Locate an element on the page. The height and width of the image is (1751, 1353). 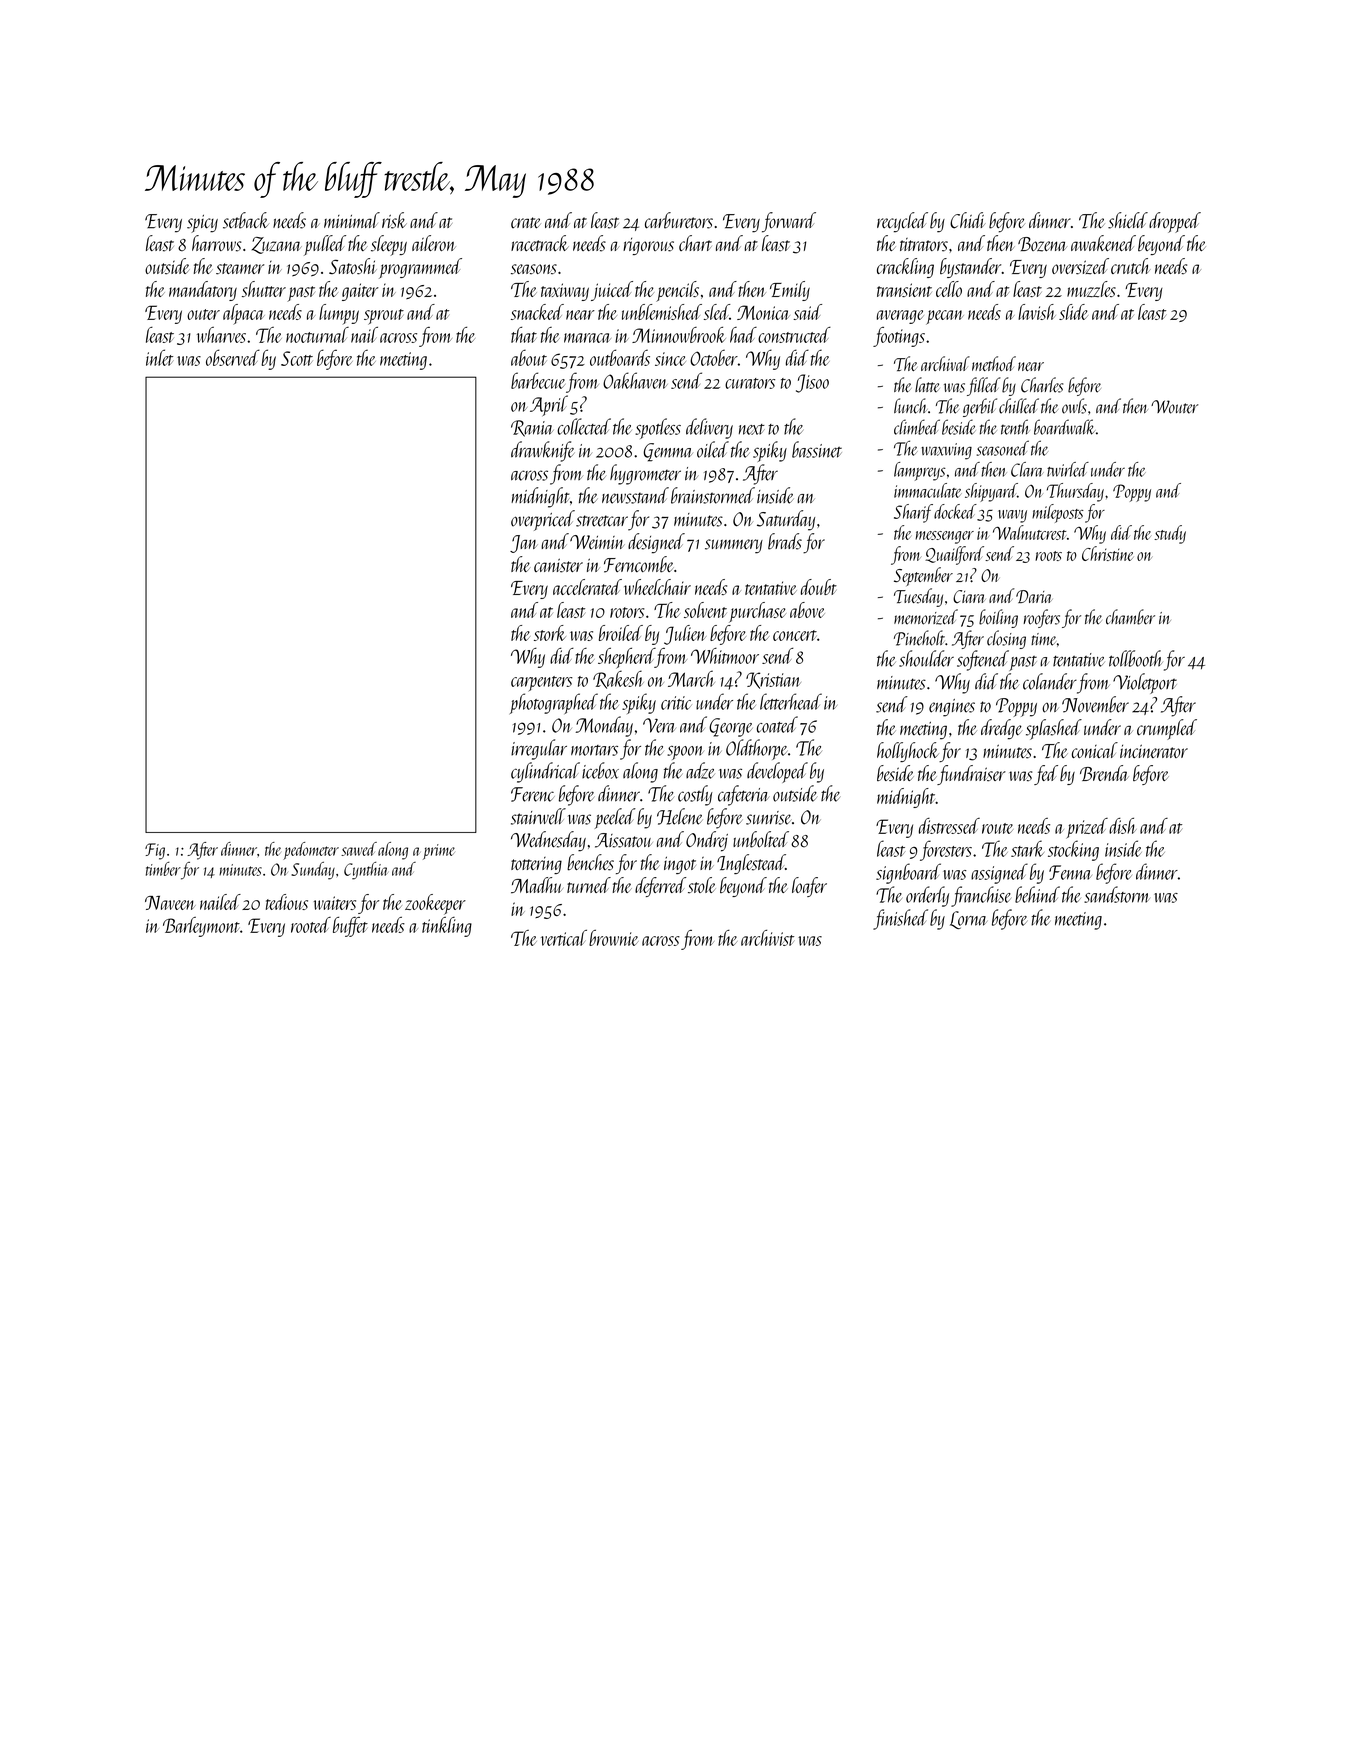
Ferncombe is located at coordinates (639, 564).
